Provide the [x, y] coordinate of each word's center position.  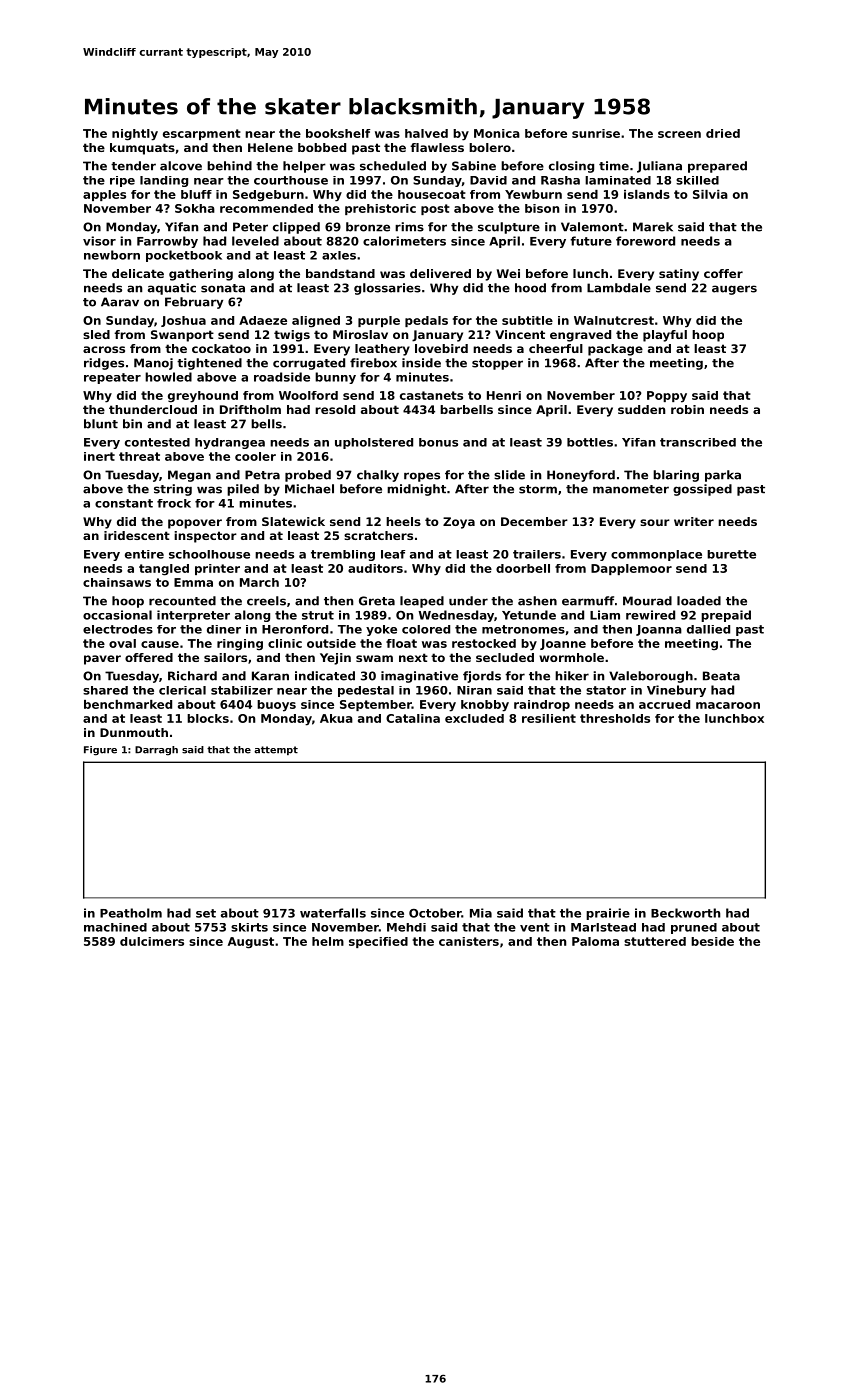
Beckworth [685, 913]
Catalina [413, 718]
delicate [138, 273]
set [206, 913]
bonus [438, 442]
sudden [641, 409]
